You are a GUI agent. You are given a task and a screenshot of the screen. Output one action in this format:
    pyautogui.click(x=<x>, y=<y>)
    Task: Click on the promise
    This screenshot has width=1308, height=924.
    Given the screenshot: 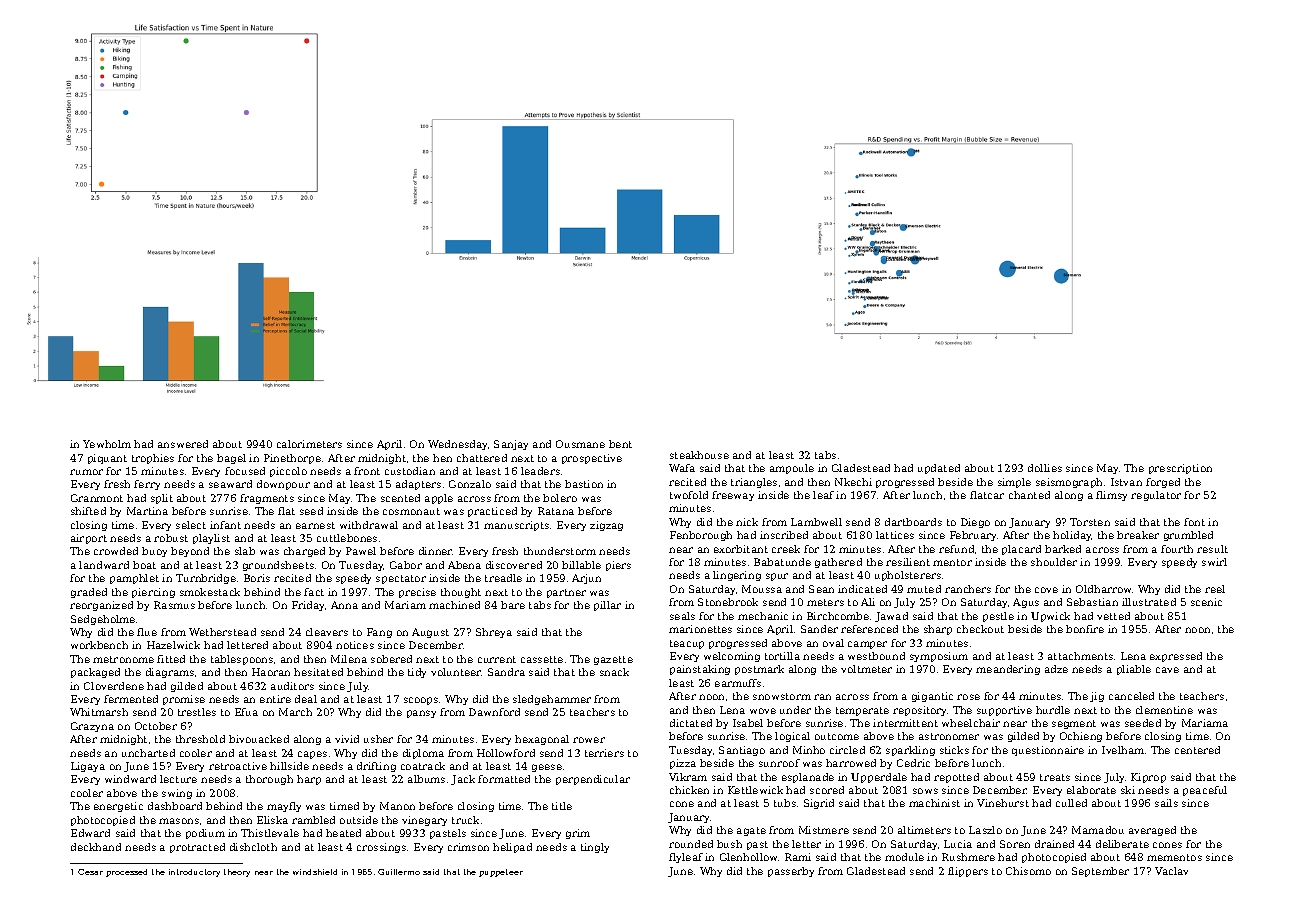 What is the action you would take?
    pyautogui.click(x=184, y=700)
